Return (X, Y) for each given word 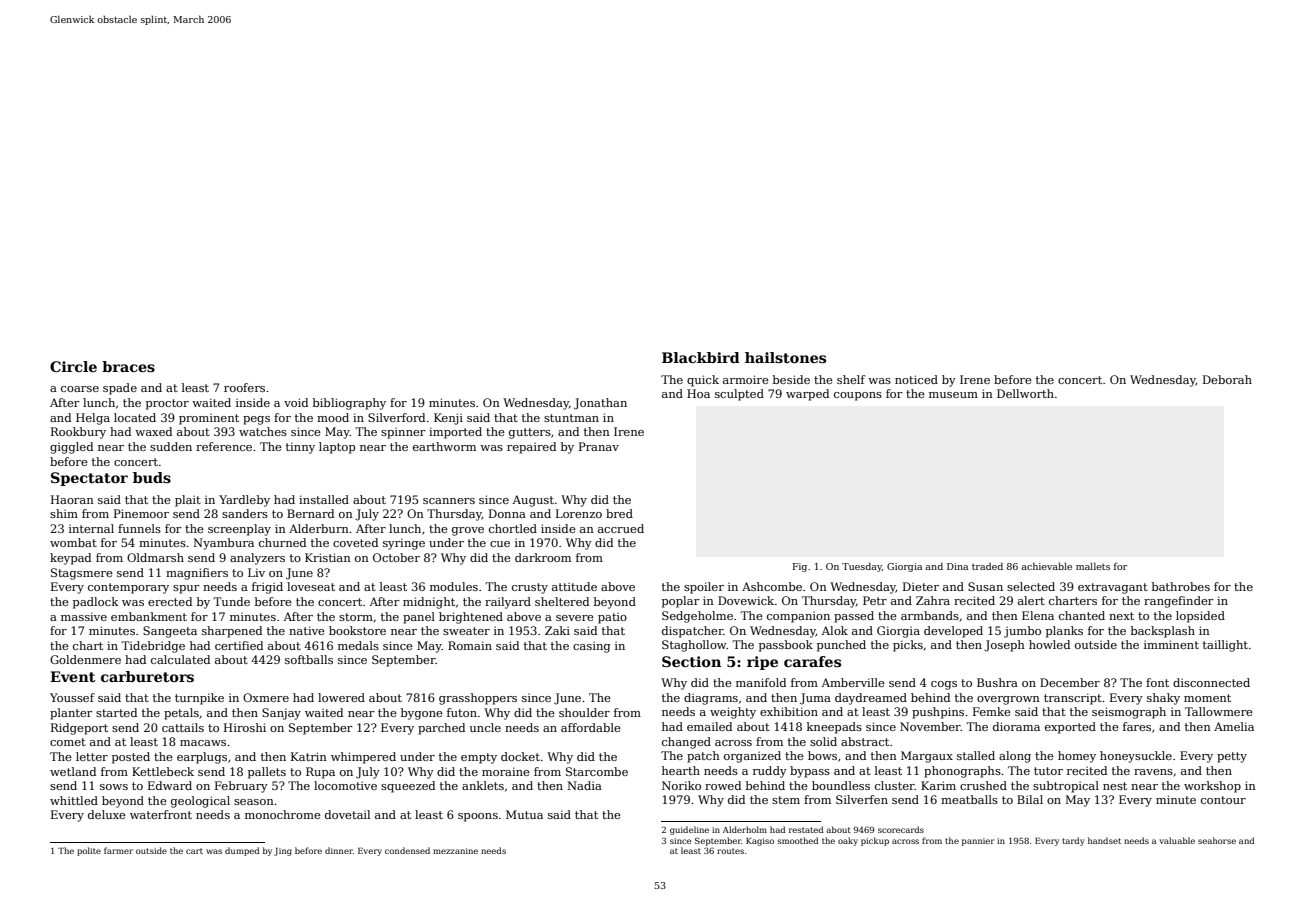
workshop (1212, 787)
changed (686, 743)
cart (194, 851)
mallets (1093, 566)
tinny (300, 448)
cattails (183, 727)
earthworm (444, 446)
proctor (167, 404)
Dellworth (1025, 393)
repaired (531, 448)
